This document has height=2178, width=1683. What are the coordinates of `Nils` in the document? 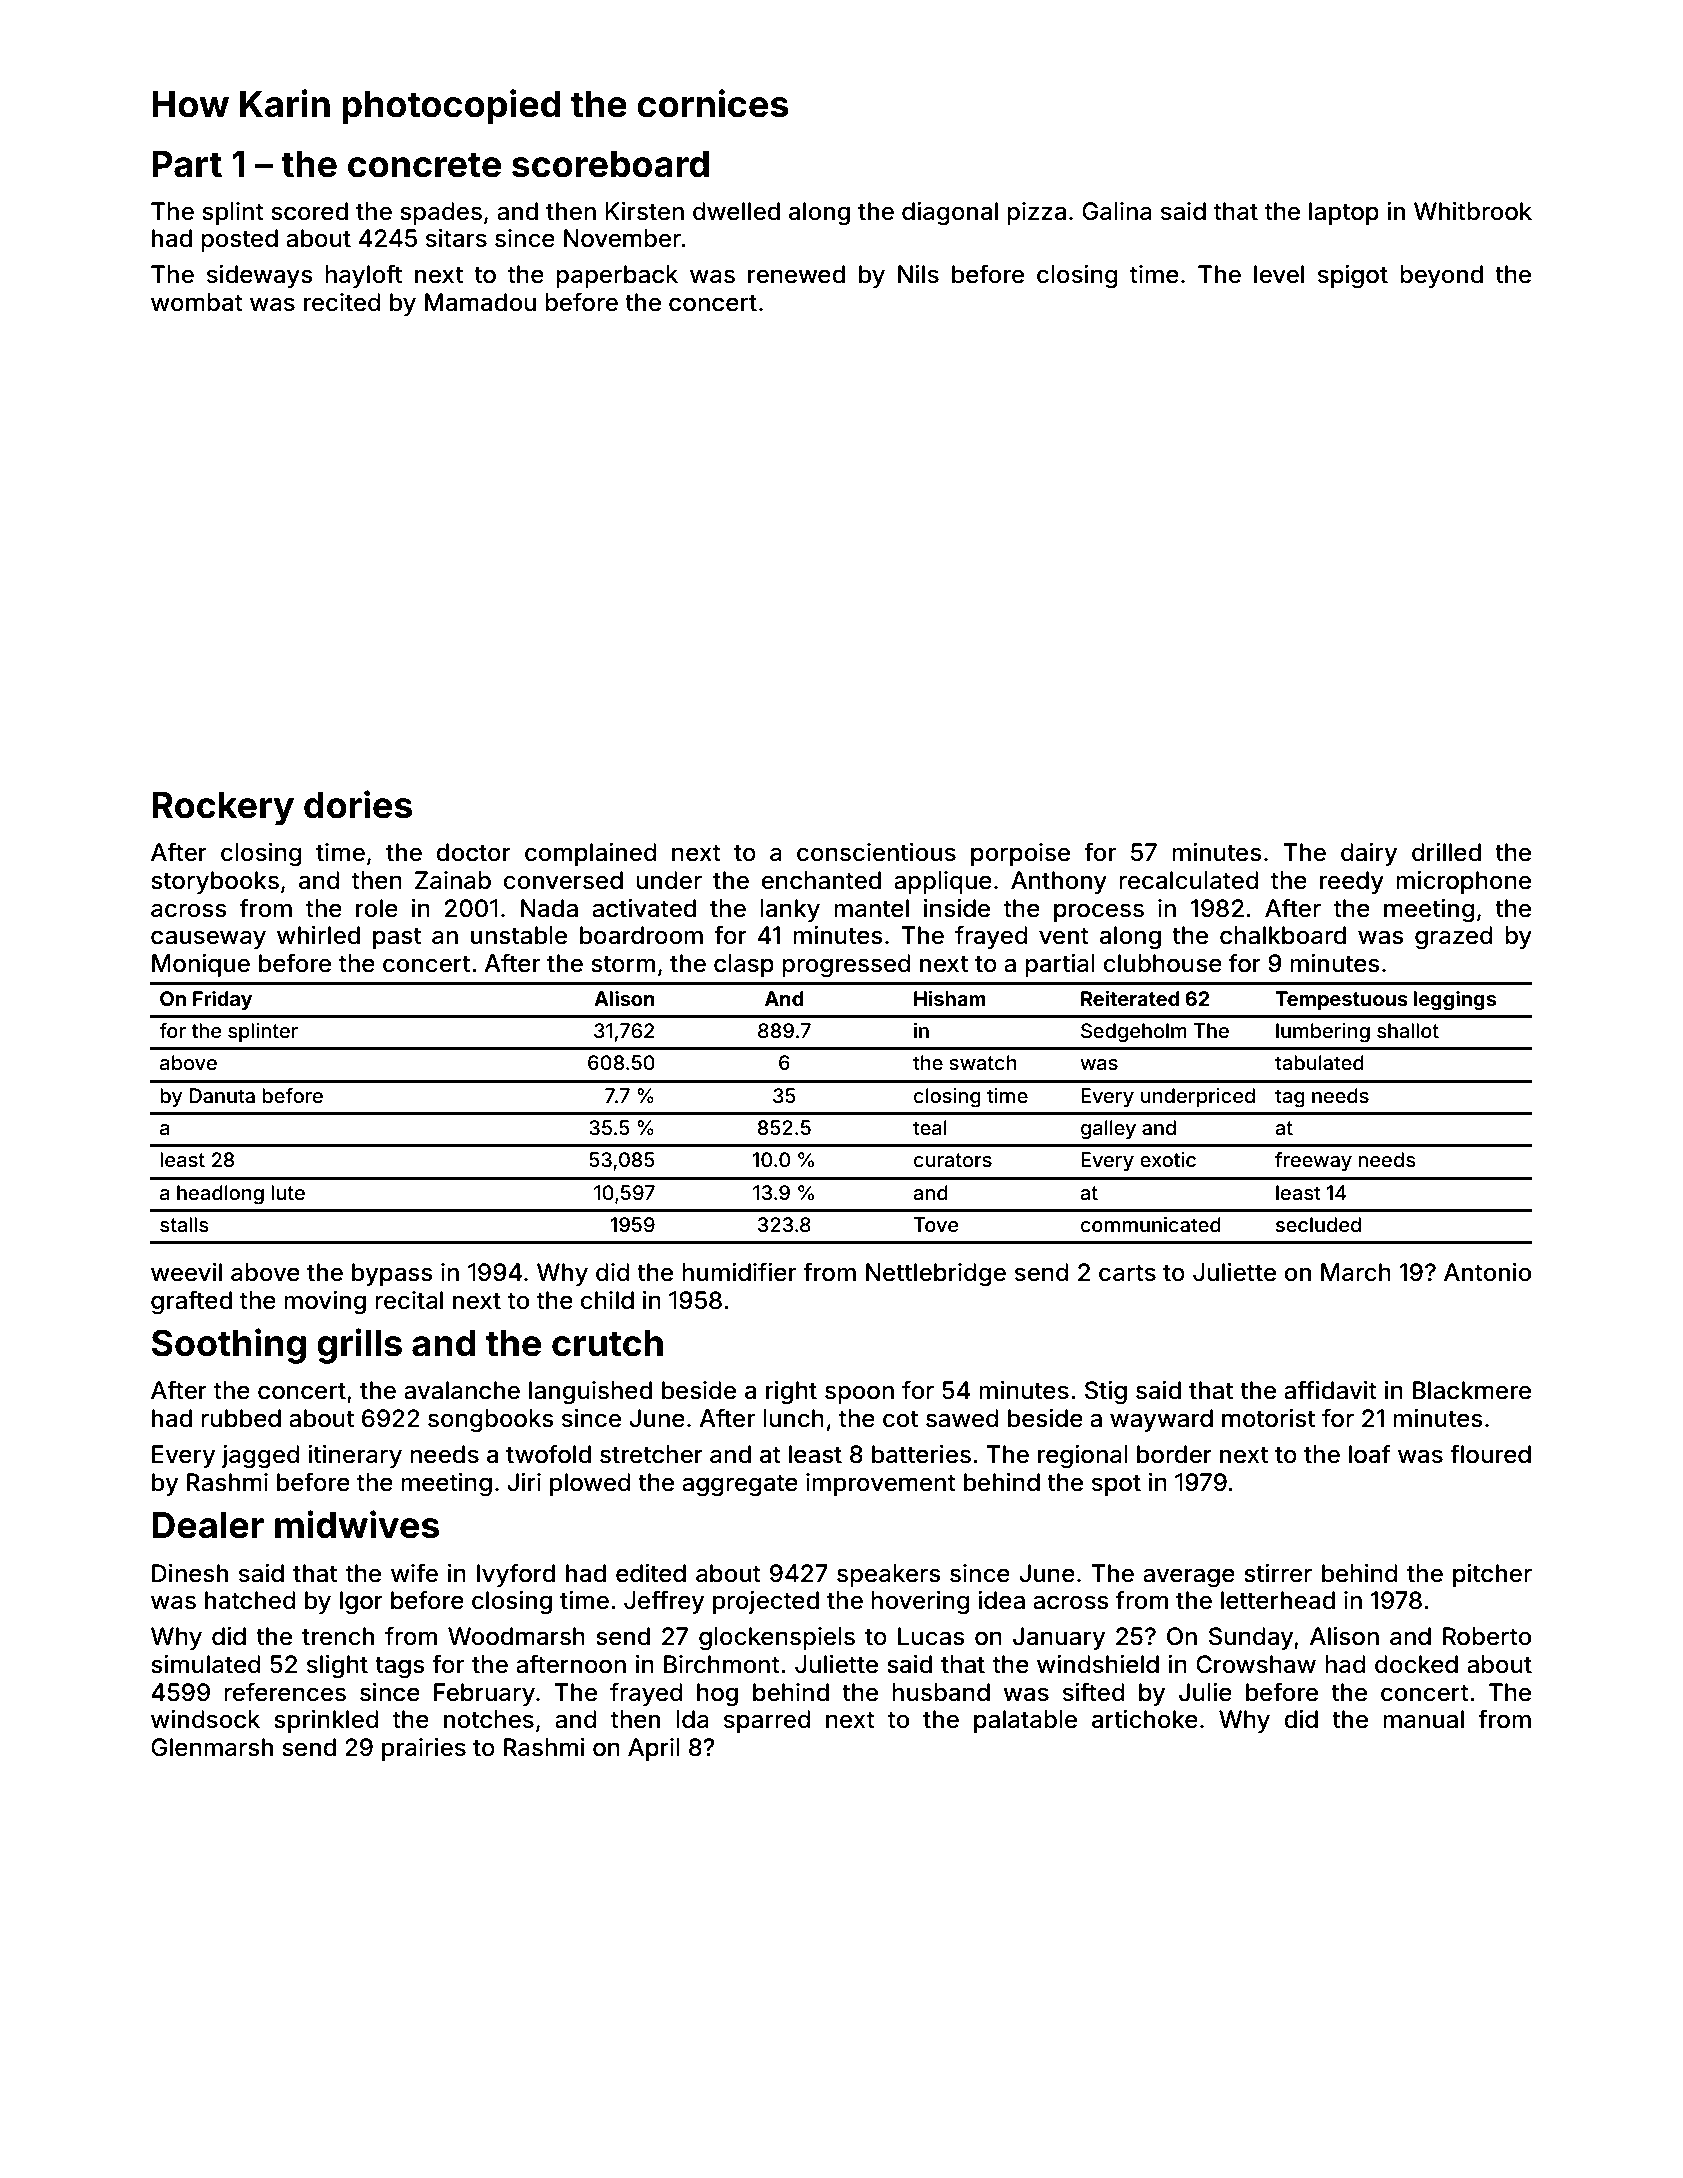 It's located at (918, 274).
